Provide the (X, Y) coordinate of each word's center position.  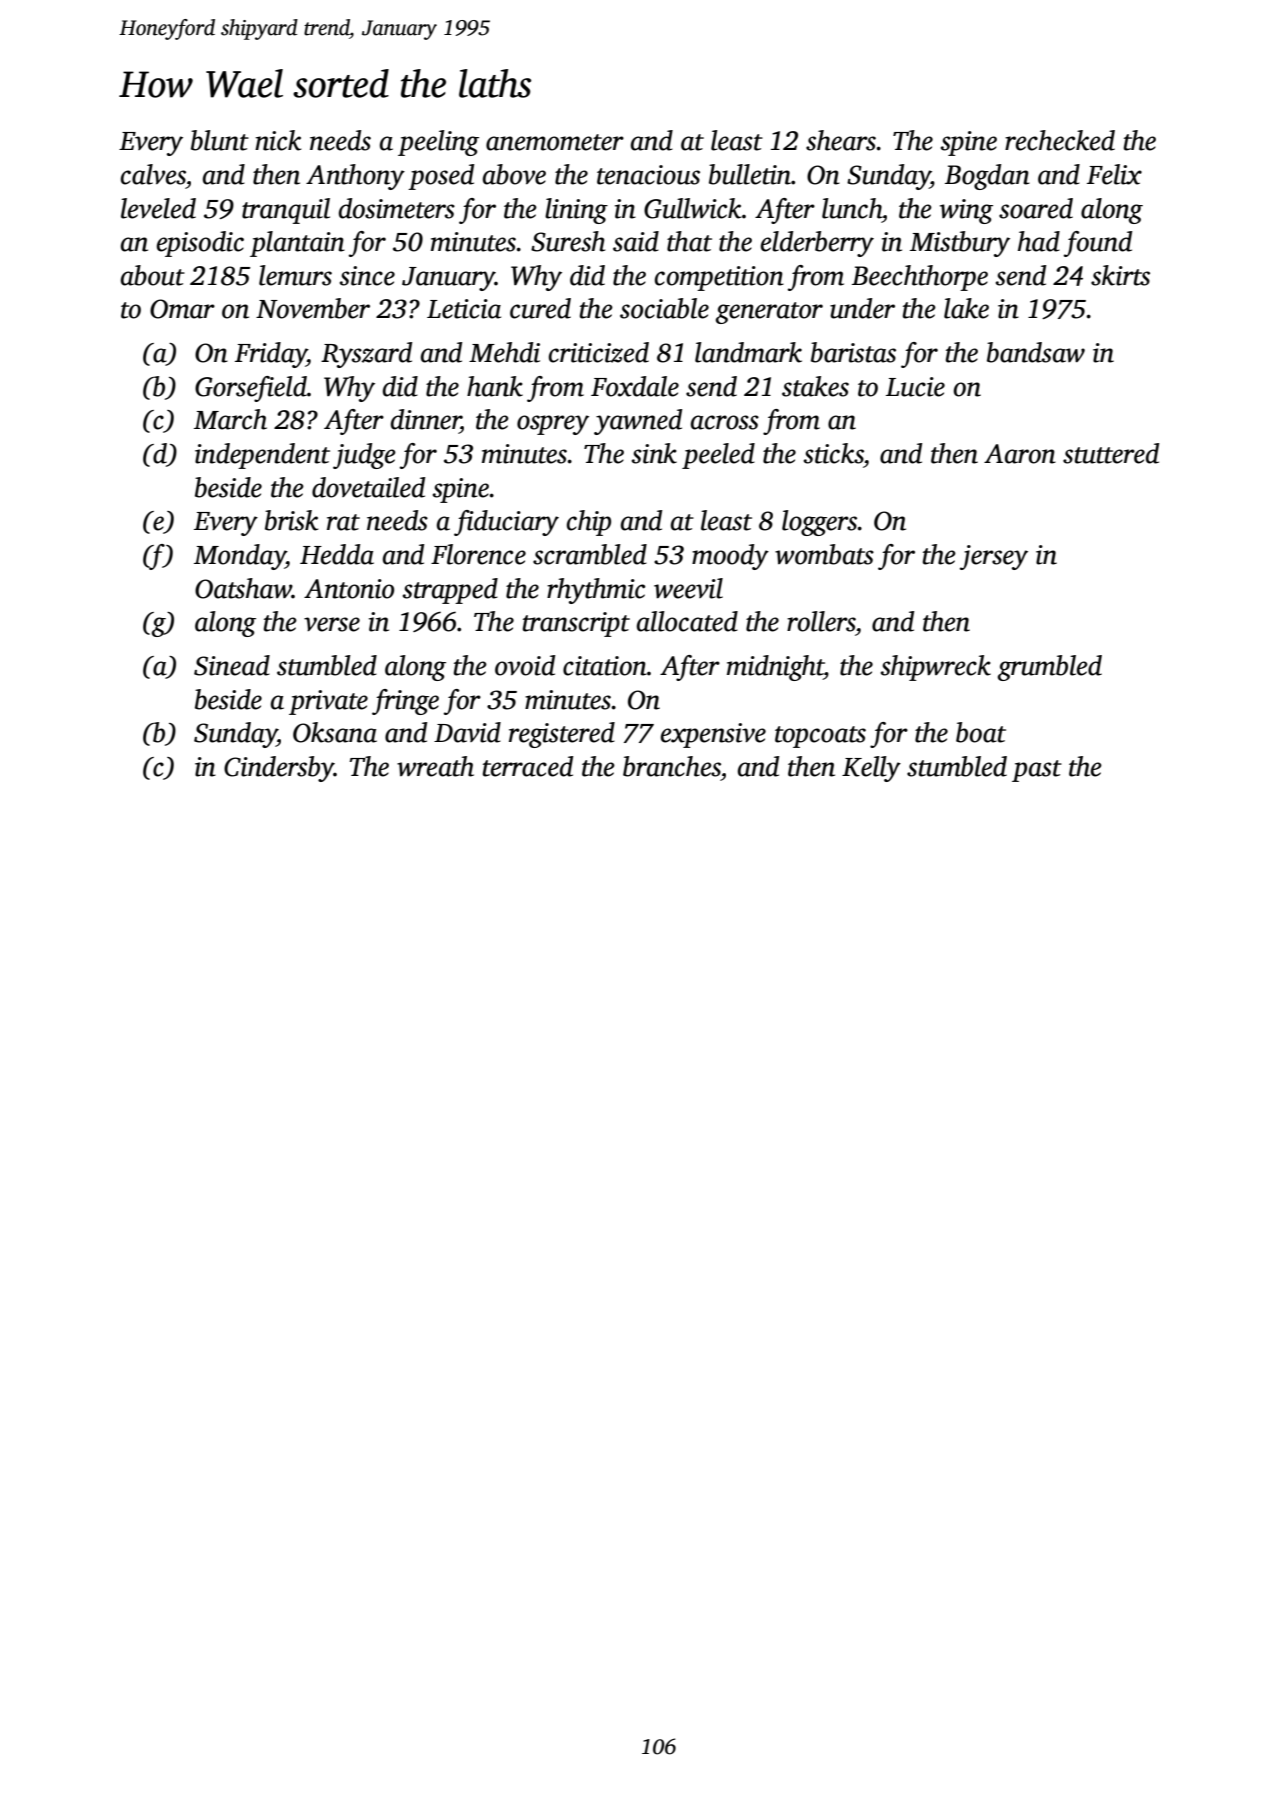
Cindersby (279, 769)
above (514, 174)
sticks (834, 453)
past (1037, 771)
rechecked (1060, 140)
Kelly (871, 769)
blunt (220, 140)
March (230, 419)
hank (495, 386)
